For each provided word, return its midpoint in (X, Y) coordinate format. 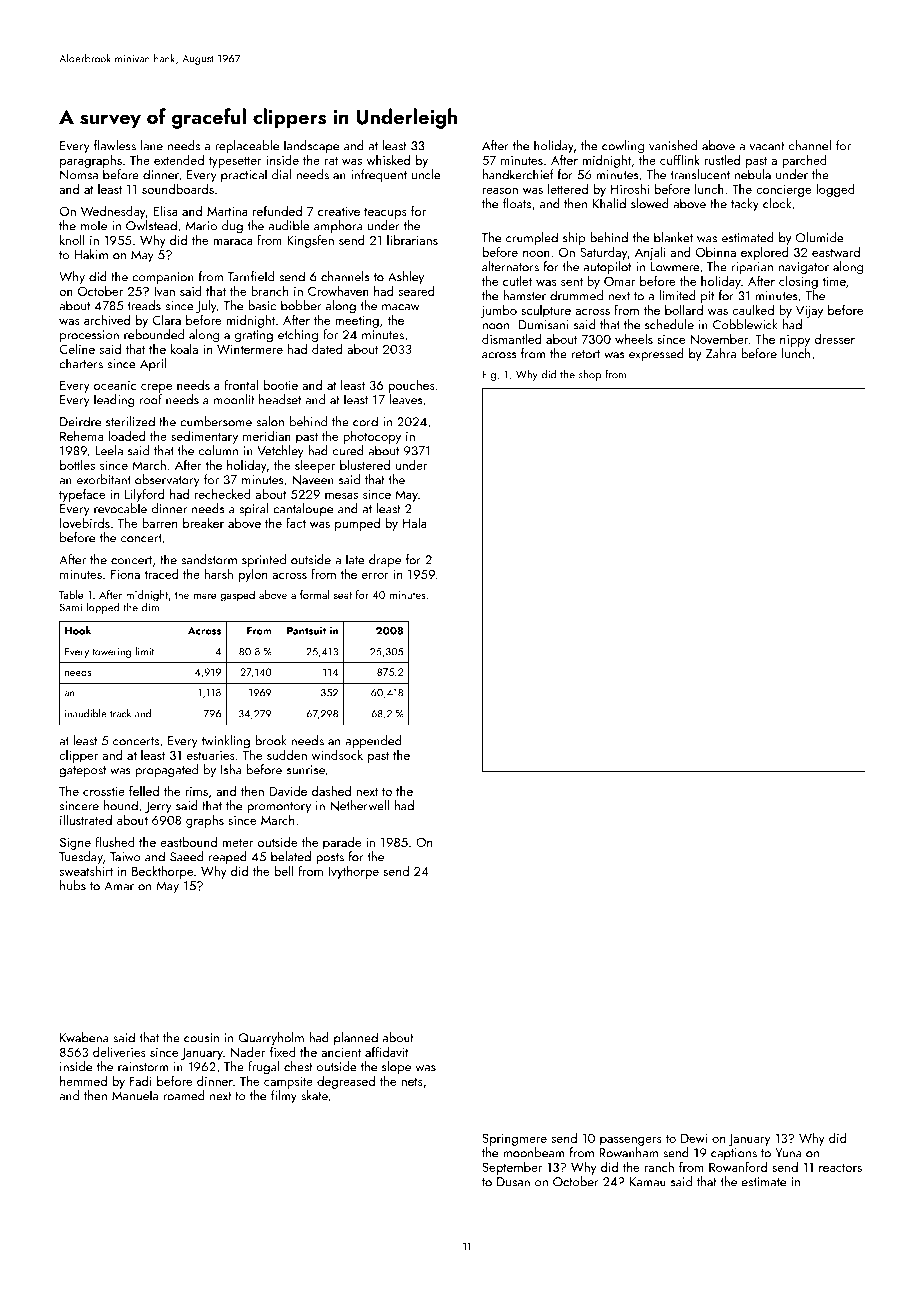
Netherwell (359, 805)
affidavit (387, 1051)
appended (373, 742)
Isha (231, 769)
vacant (767, 146)
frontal (241, 384)
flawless (115, 145)
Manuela (135, 1095)
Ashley (406, 278)
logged (835, 190)
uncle (426, 174)
